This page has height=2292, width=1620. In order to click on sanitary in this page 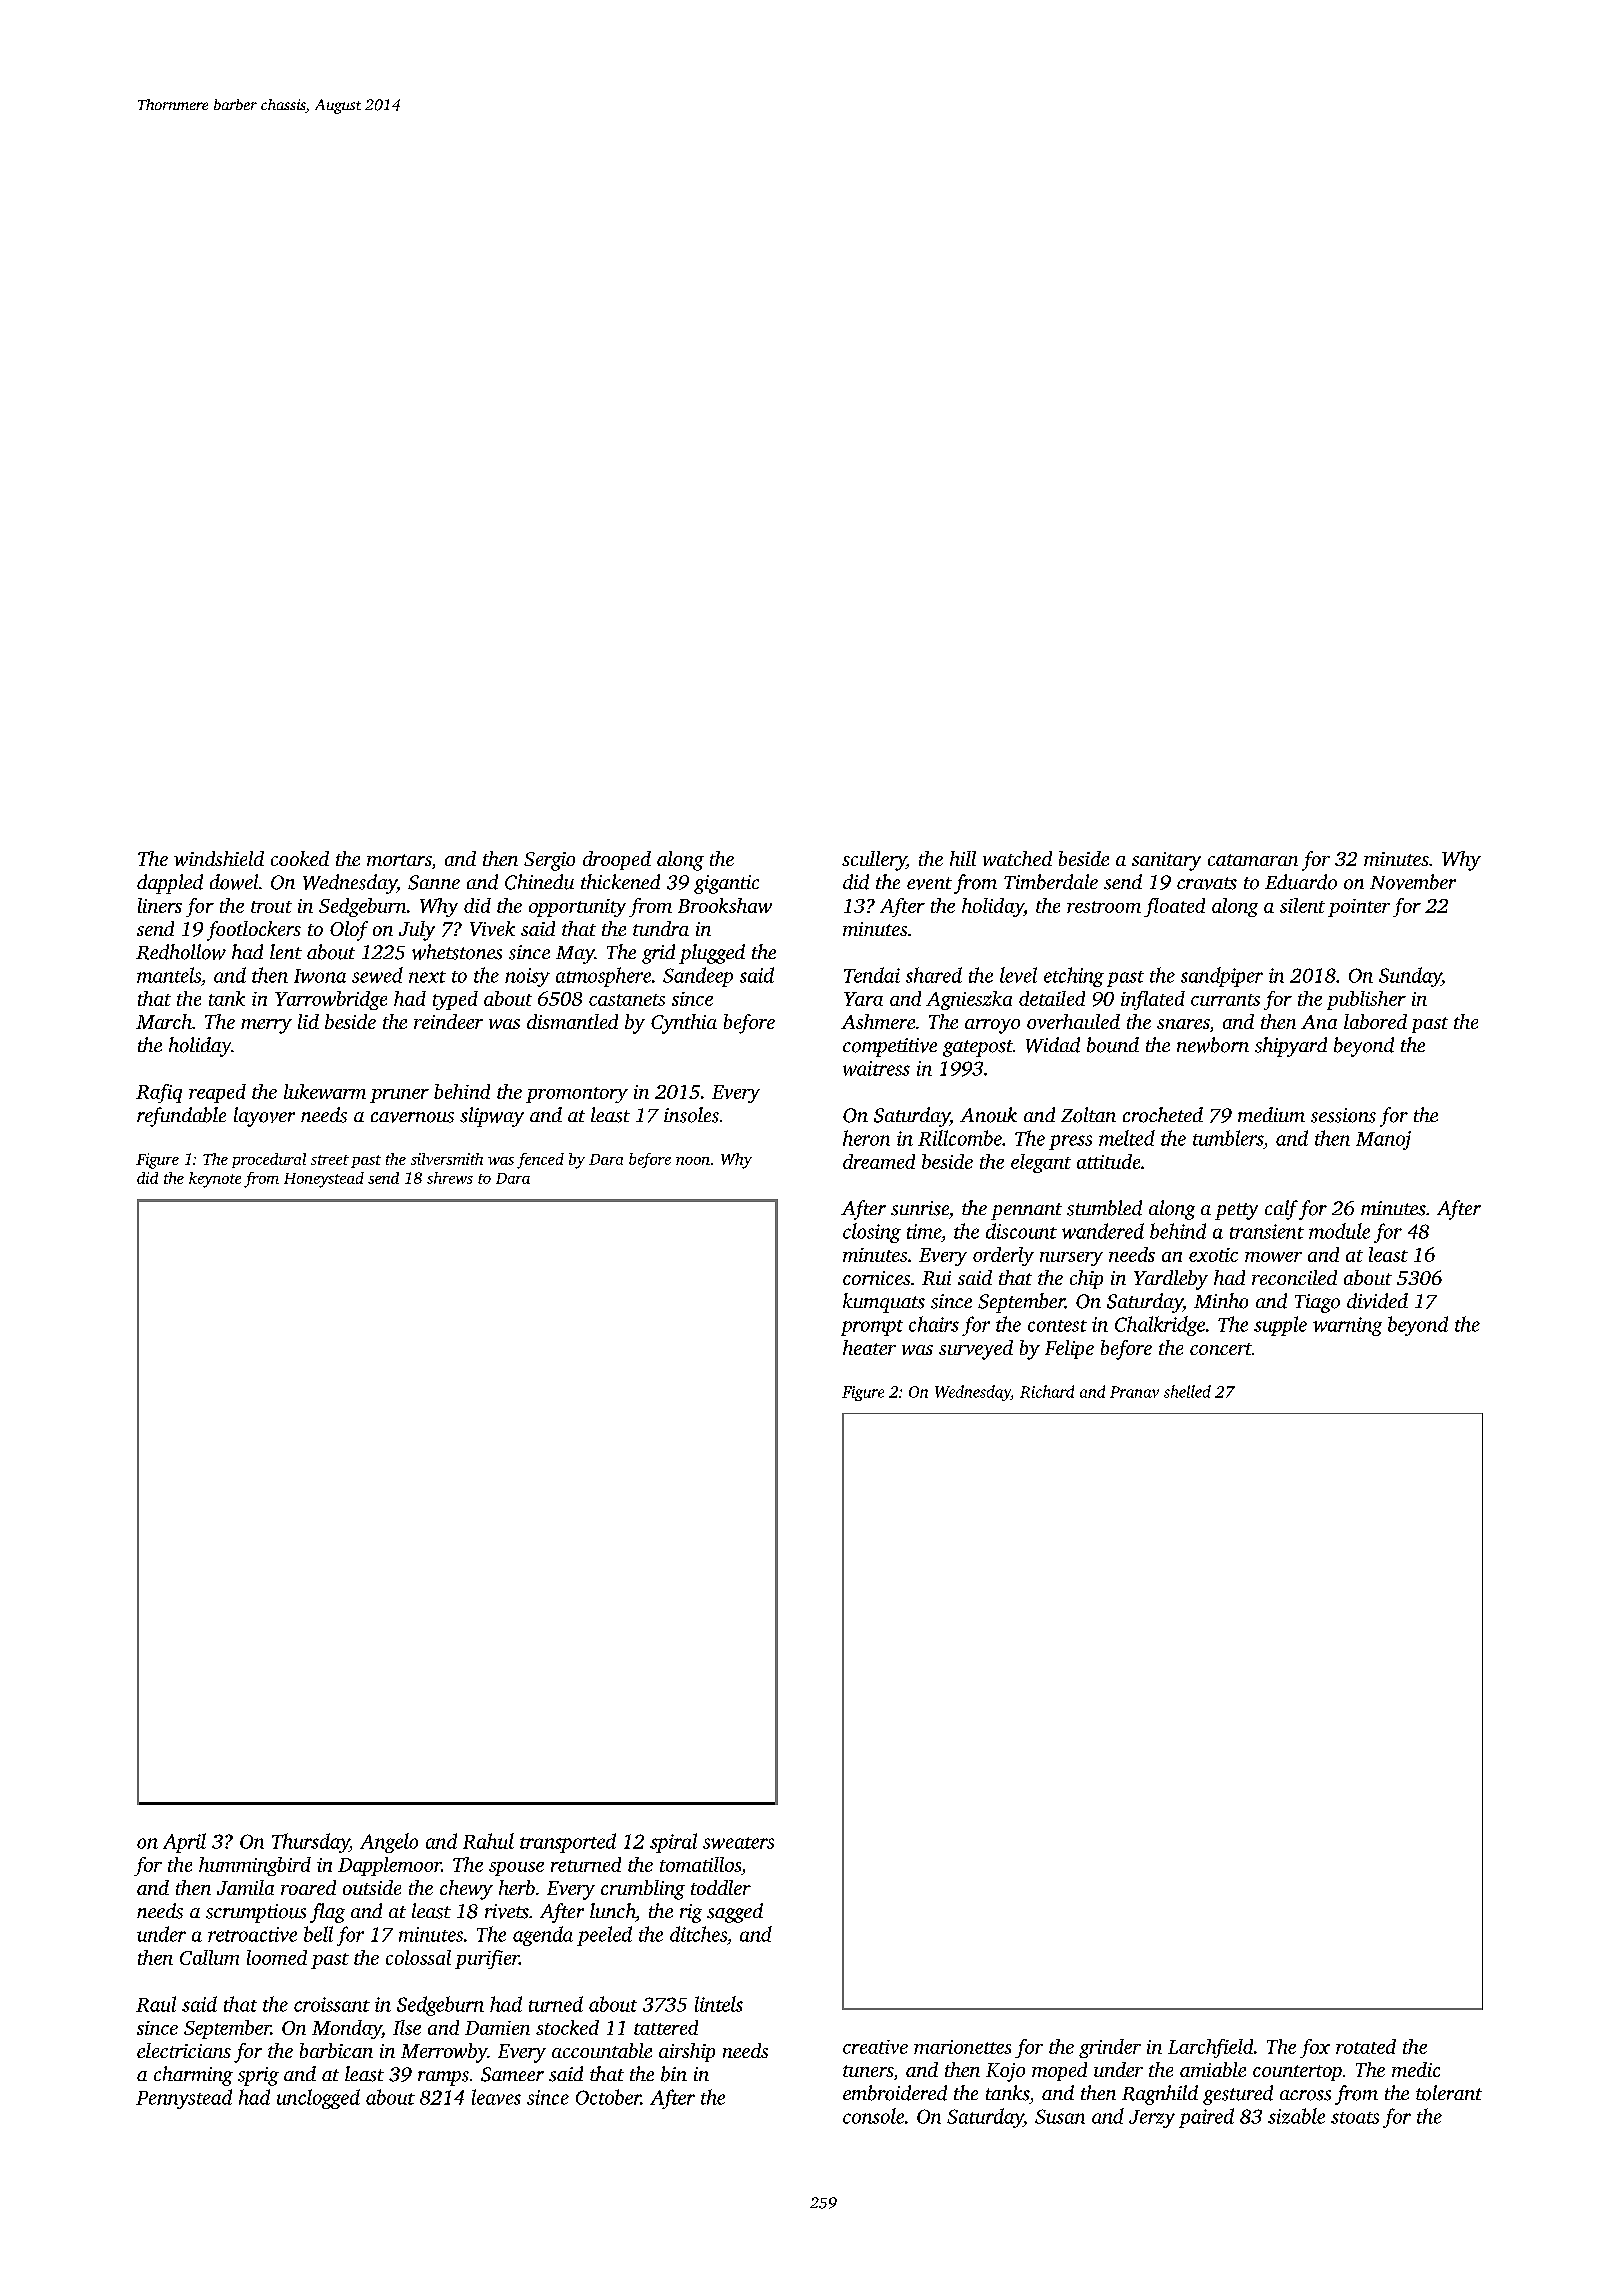, I will do `click(1166, 861)`.
